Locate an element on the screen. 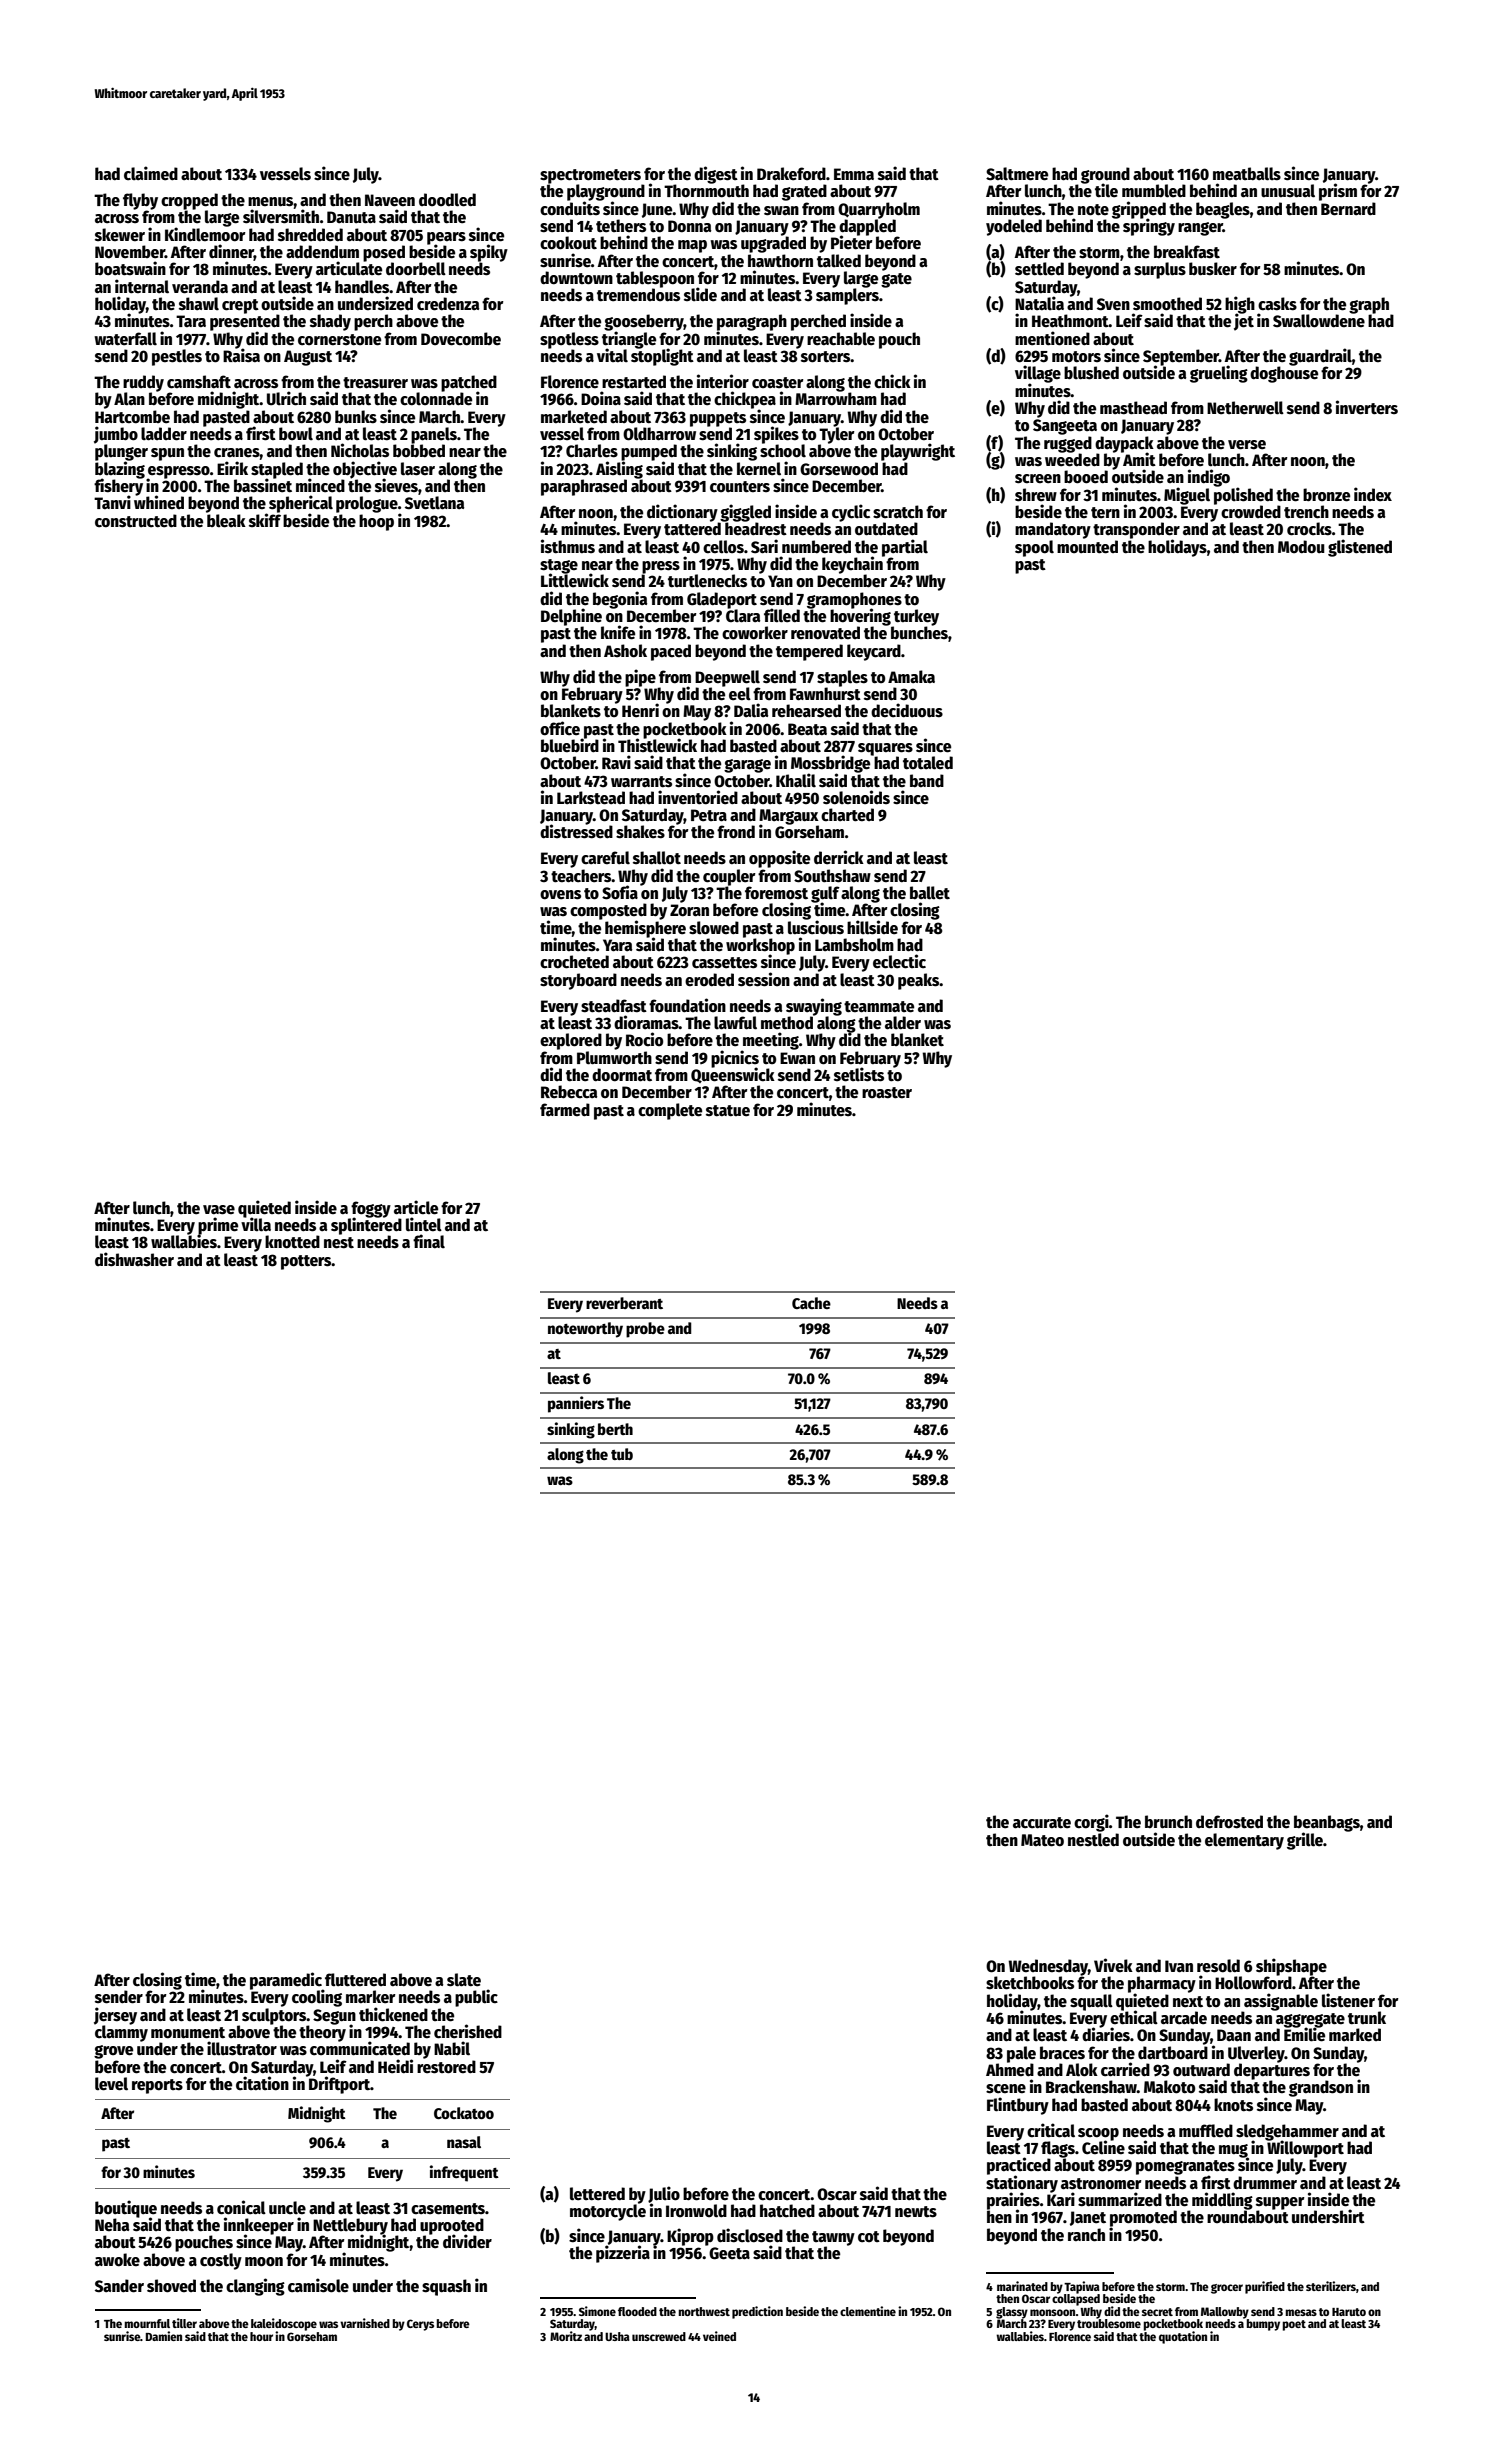 The width and height of the screenshot is (1496, 2464). digest is located at coordinates (716, 175).
